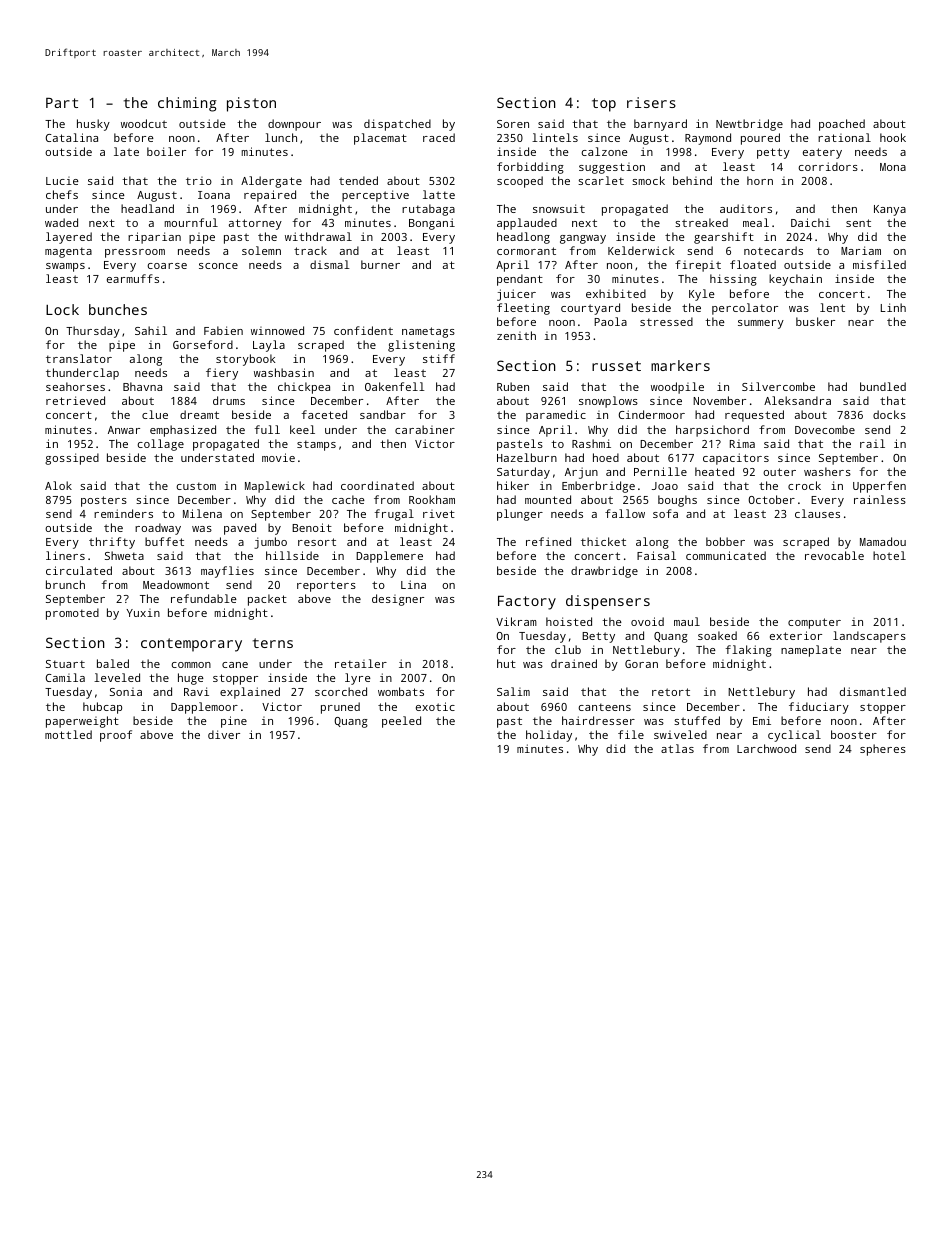 This screenshot has width=952, height=1233. Describe the element at coordinates (869, 637) in the screenshot. I see `landscapers` at that location.
